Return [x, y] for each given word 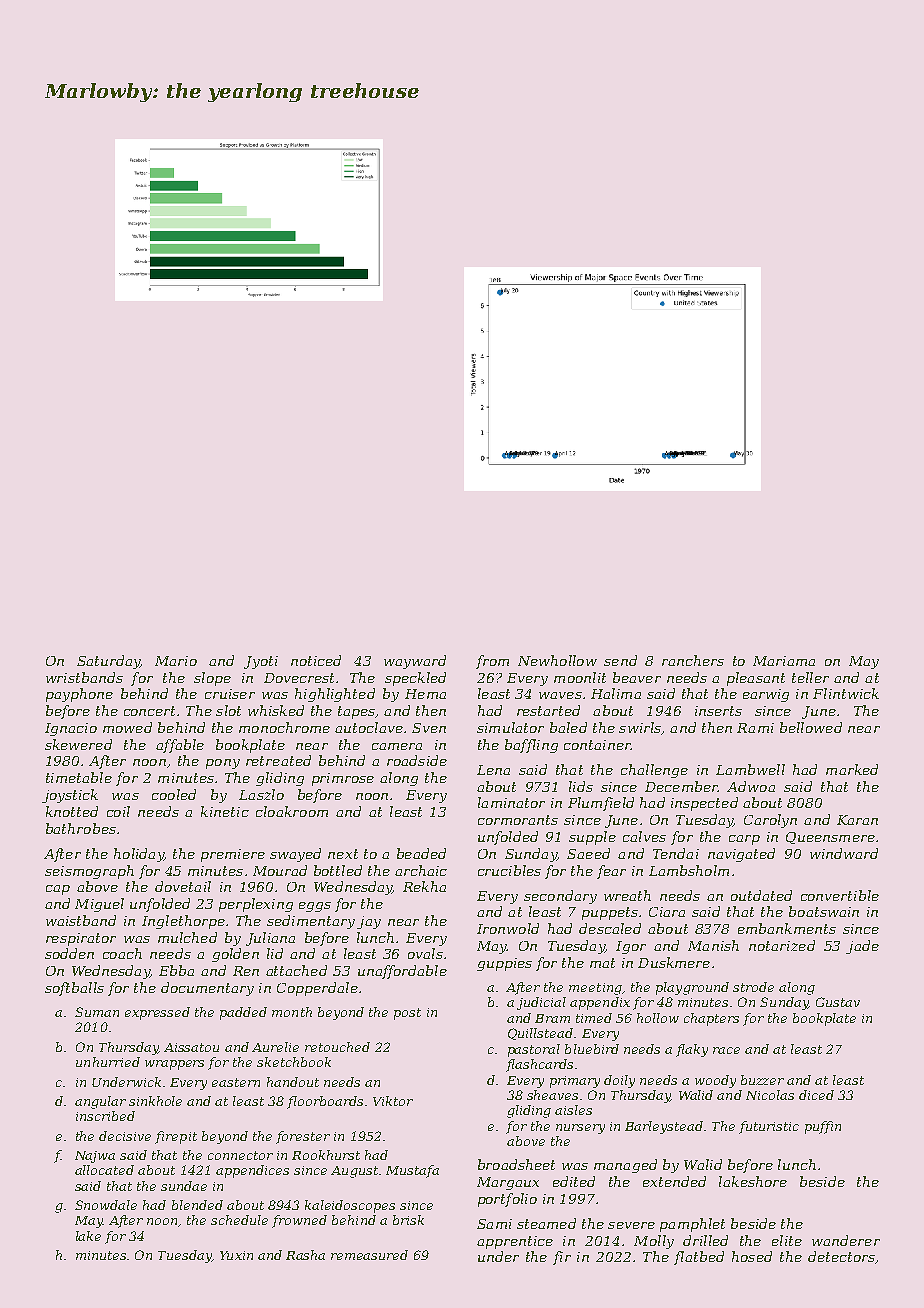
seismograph [89, 872]
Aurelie [275, 1047]
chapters [711, 1019]
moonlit [580, 677]
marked [852, 769]
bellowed [811, 727]
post [407, 1014]
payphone [79, 695]
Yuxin [236, 1255]
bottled [338, 870]
